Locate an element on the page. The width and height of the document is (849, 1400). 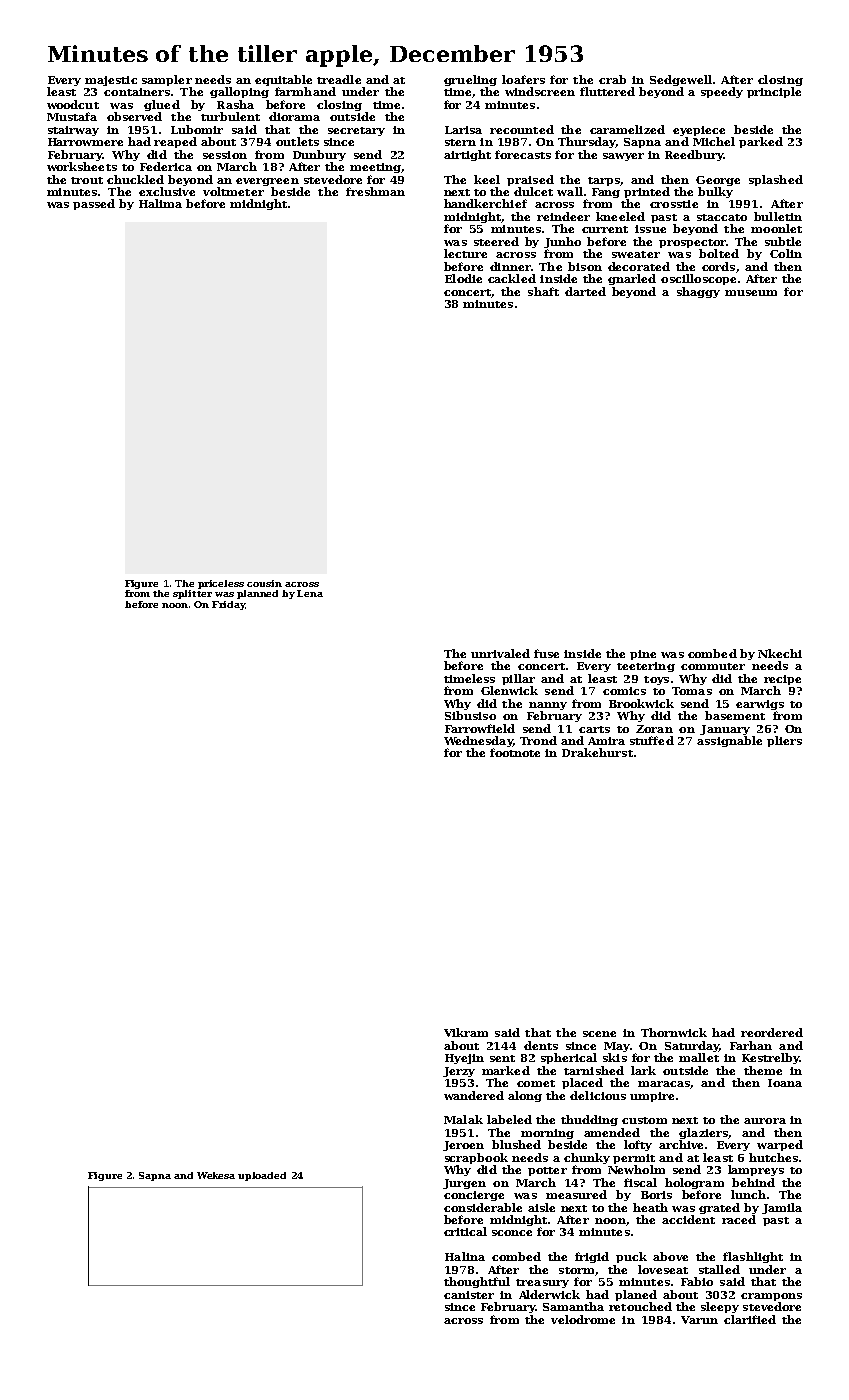
grueling is located at coordinates (470, 80).
